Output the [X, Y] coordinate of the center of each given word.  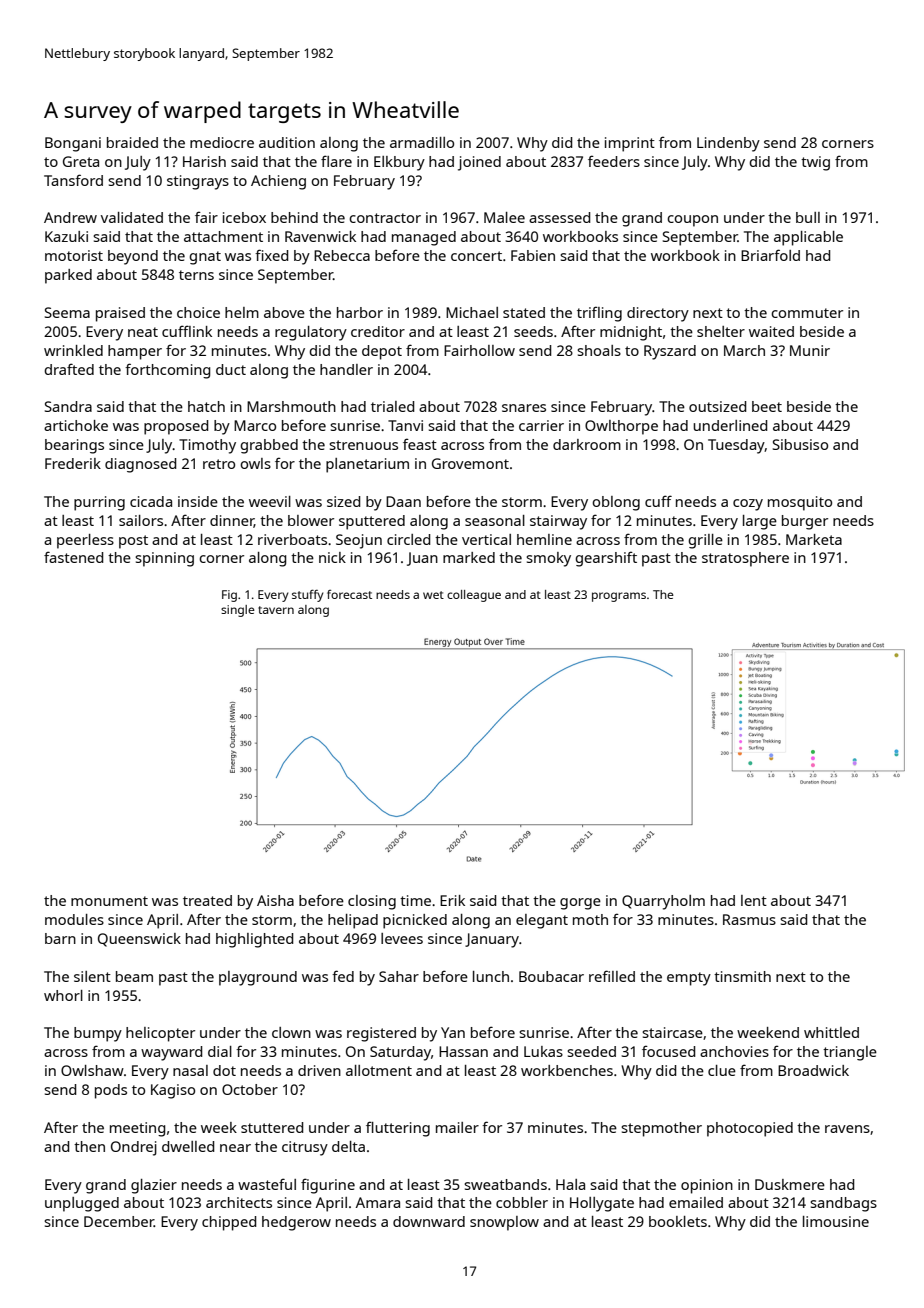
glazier [154, 1186]
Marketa [814, 539]
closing [372, 902]
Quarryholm [663, 902]
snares [524, 408]
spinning [164, 559]
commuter [807, 313]
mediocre [222, 142]
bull [808, 217]
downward [429, 1221]
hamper [135, 352]
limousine [836, 1221]
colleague [474, 596]
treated [207, 900]
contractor [385, 218]
